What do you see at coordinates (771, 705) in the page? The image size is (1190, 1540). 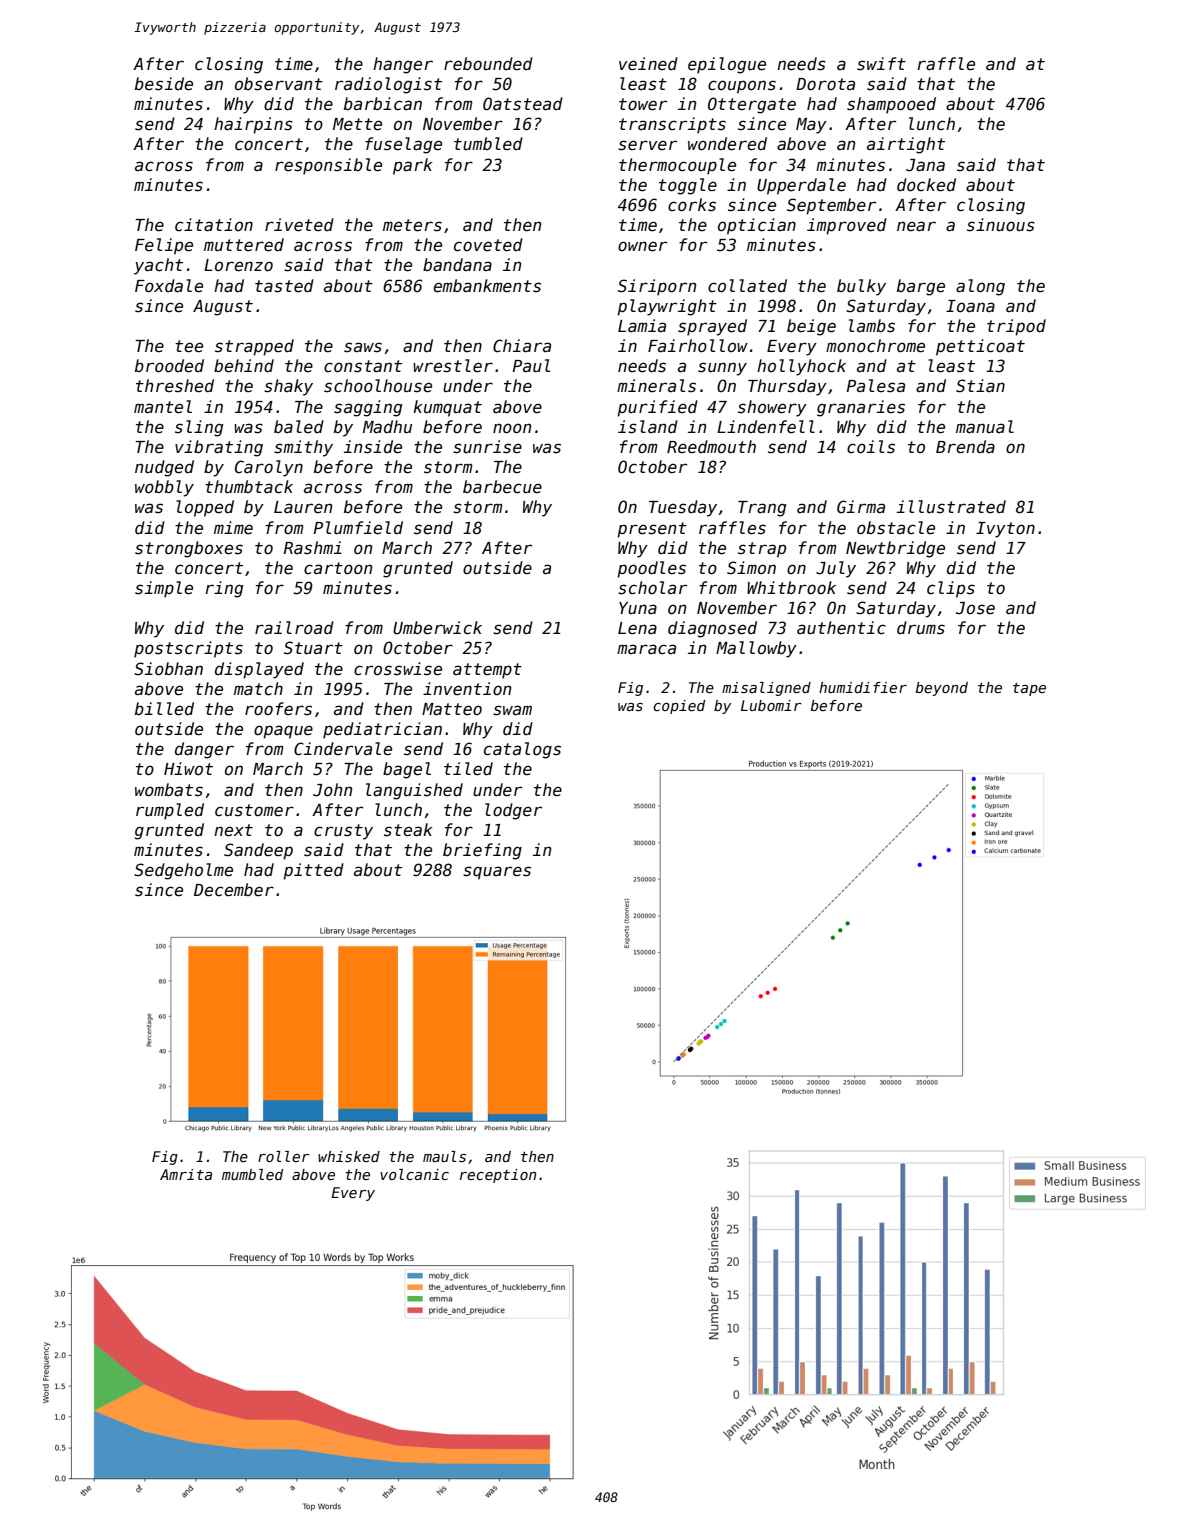 I see `Lubomir` at bounding box center [771, 705].
